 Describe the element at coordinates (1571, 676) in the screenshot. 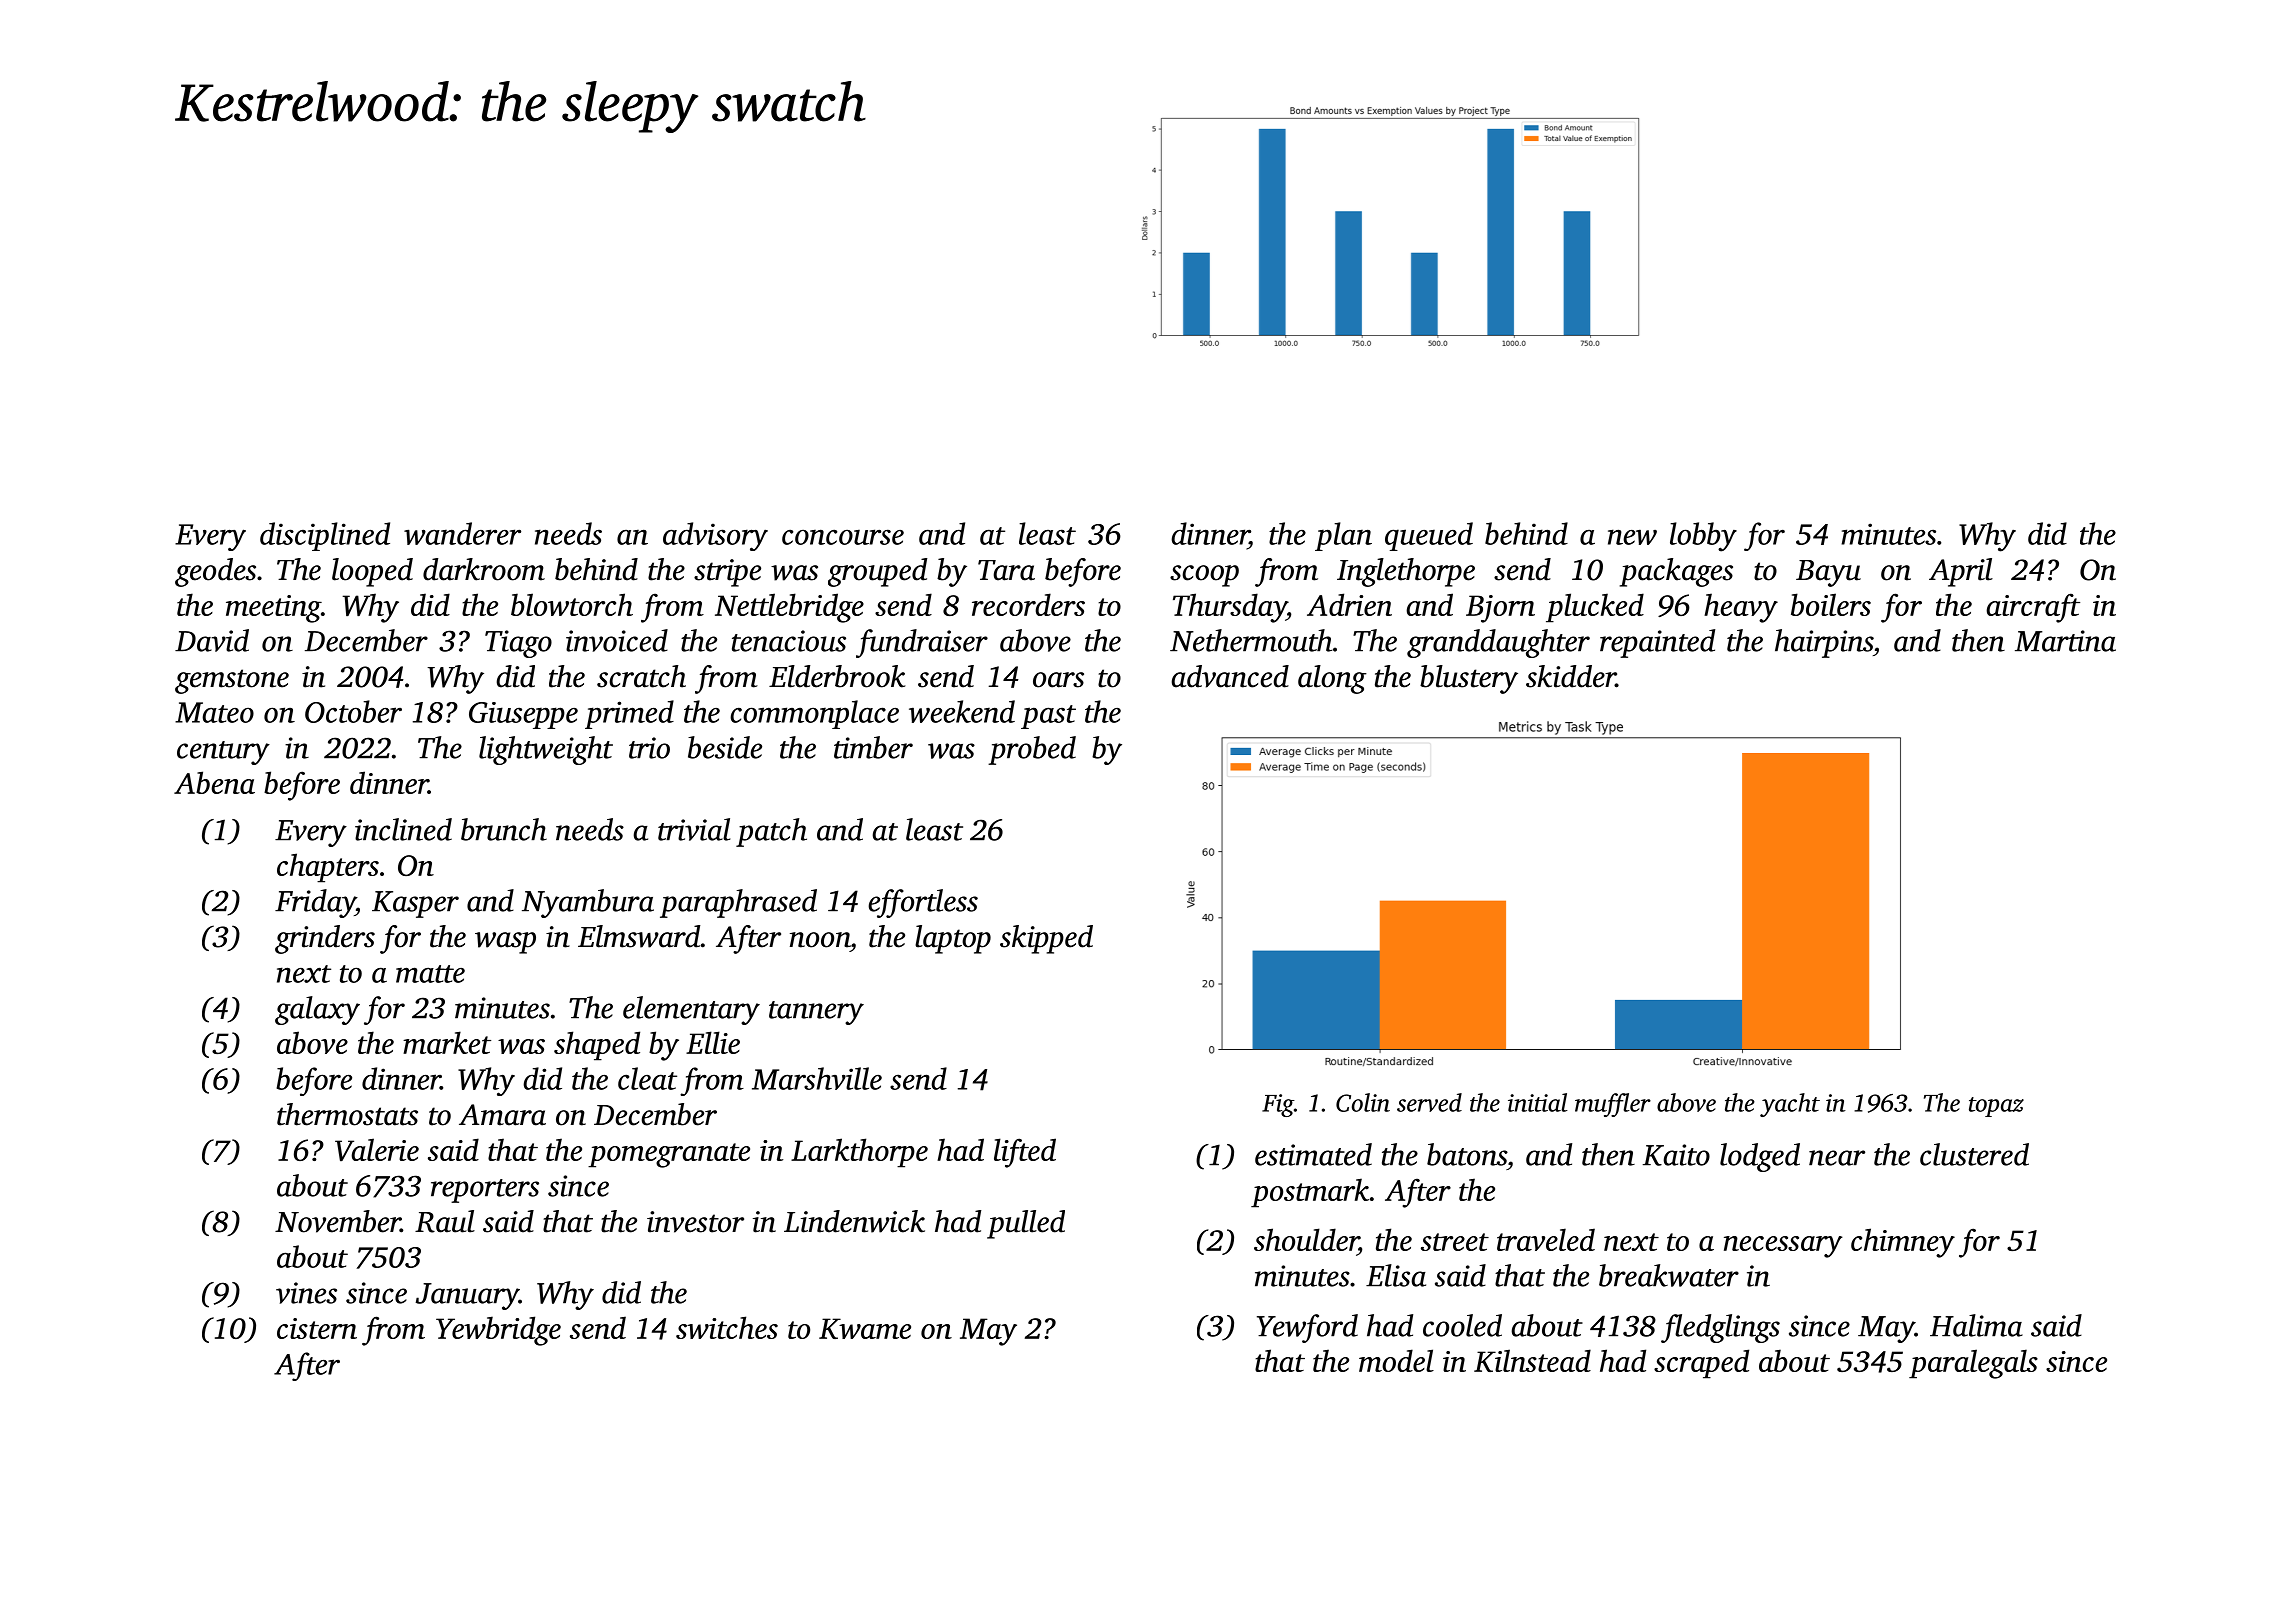

I see `skidder` at that location.
